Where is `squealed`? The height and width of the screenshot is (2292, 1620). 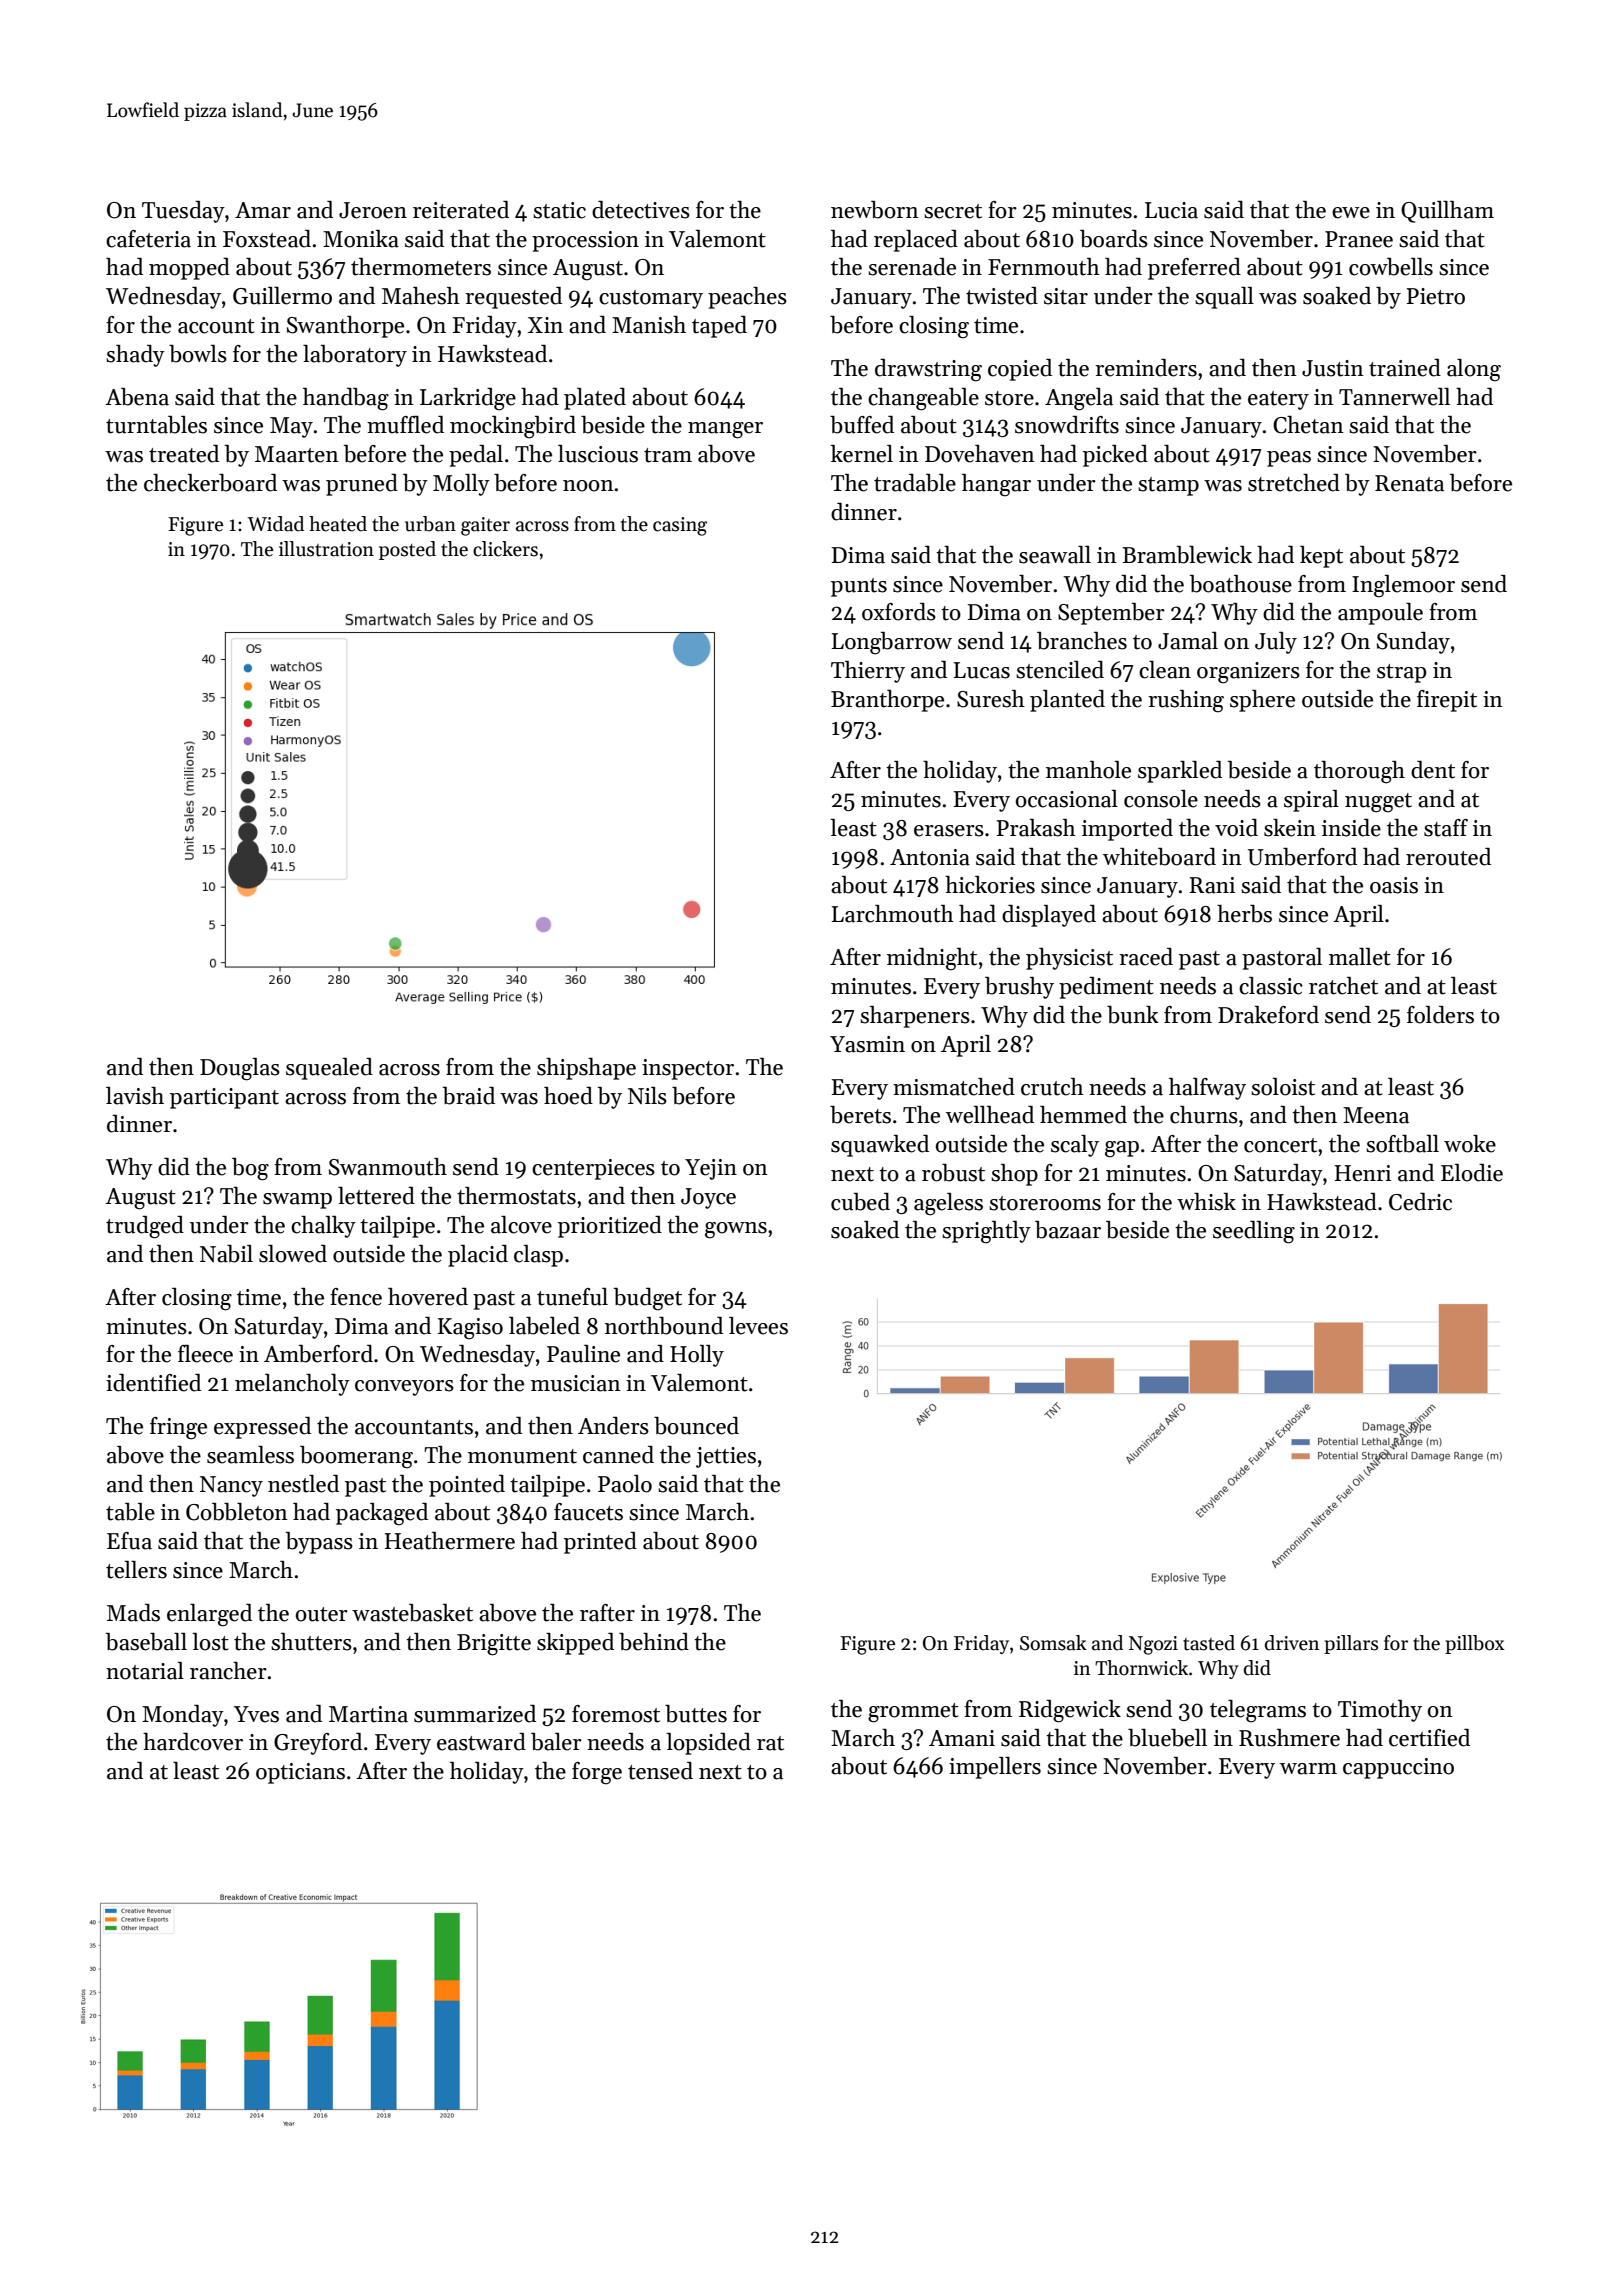 squealed is located at coordinates (329, 1069).
